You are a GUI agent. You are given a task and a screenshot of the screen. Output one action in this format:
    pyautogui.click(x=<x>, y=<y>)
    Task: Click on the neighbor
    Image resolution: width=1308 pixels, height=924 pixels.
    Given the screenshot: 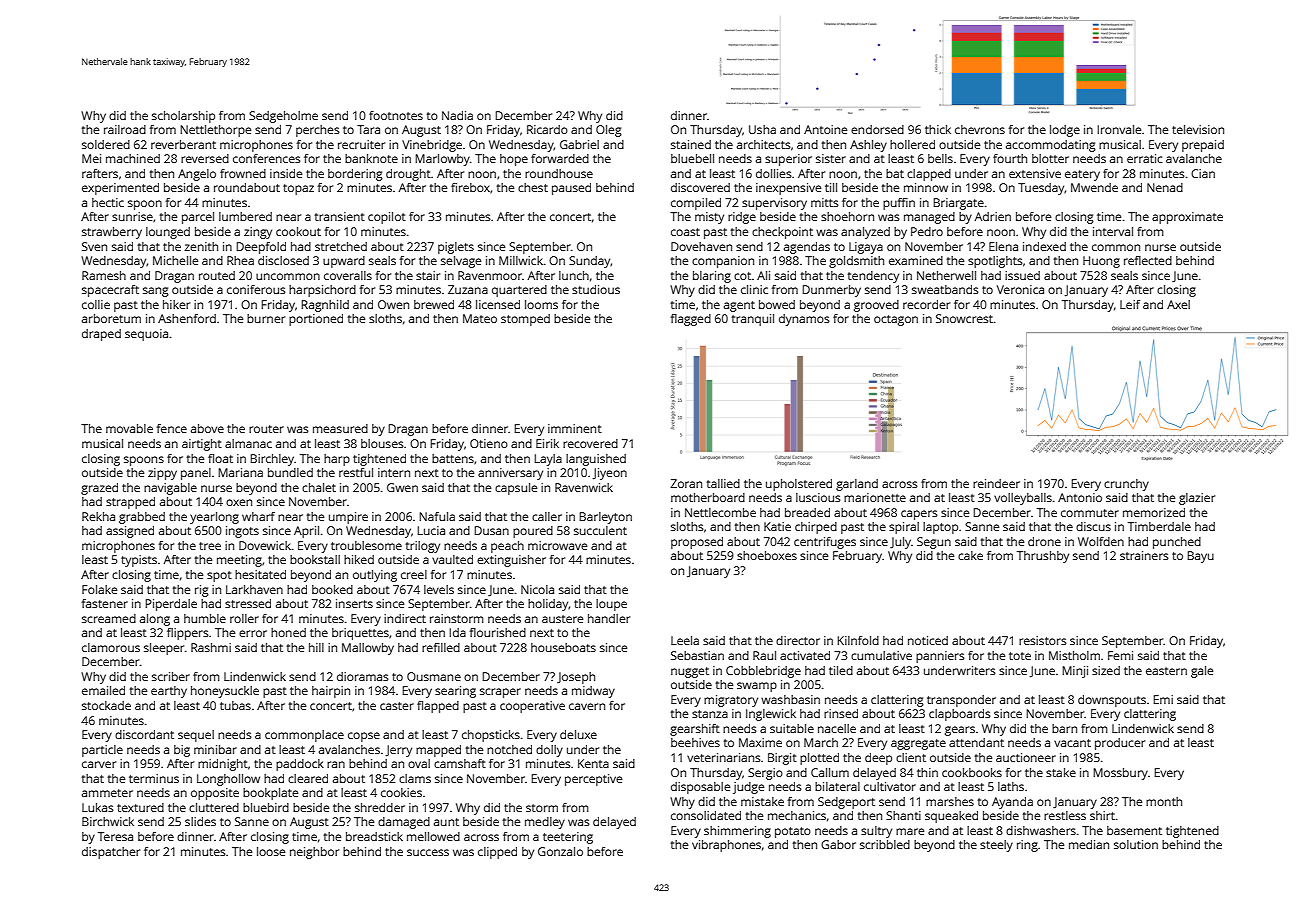 What is the action you would take?
    pyautogui.click(x=314, y=853)
